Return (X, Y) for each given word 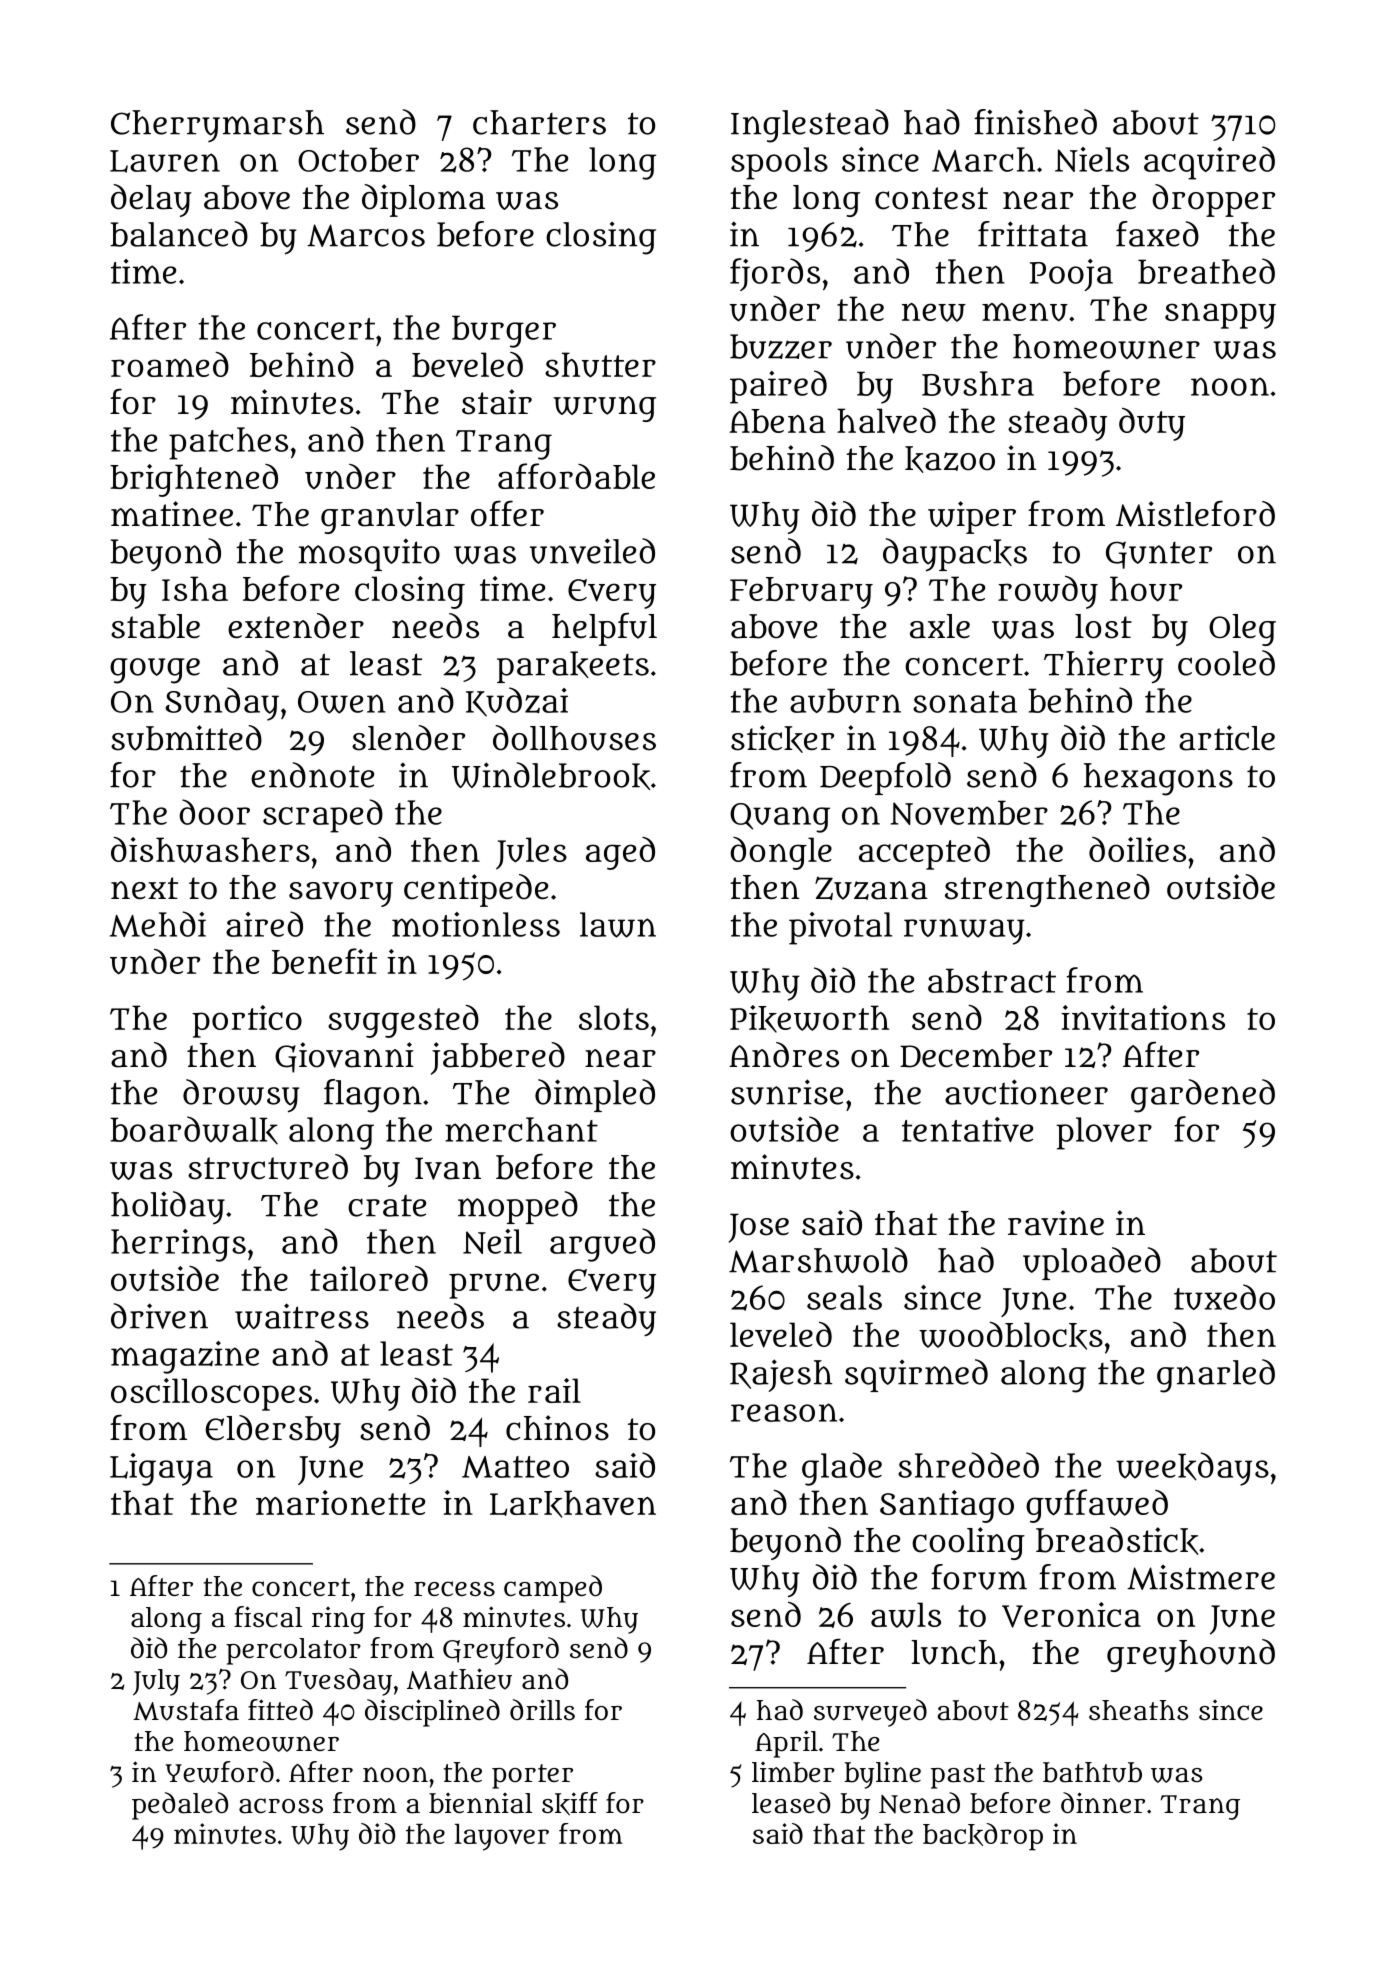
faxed (1157, 234)
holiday (168, 1208)
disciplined (432, 1713)
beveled (467, 365)
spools (779, 163)
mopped (518, 1207)
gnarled (1216, 1376)
